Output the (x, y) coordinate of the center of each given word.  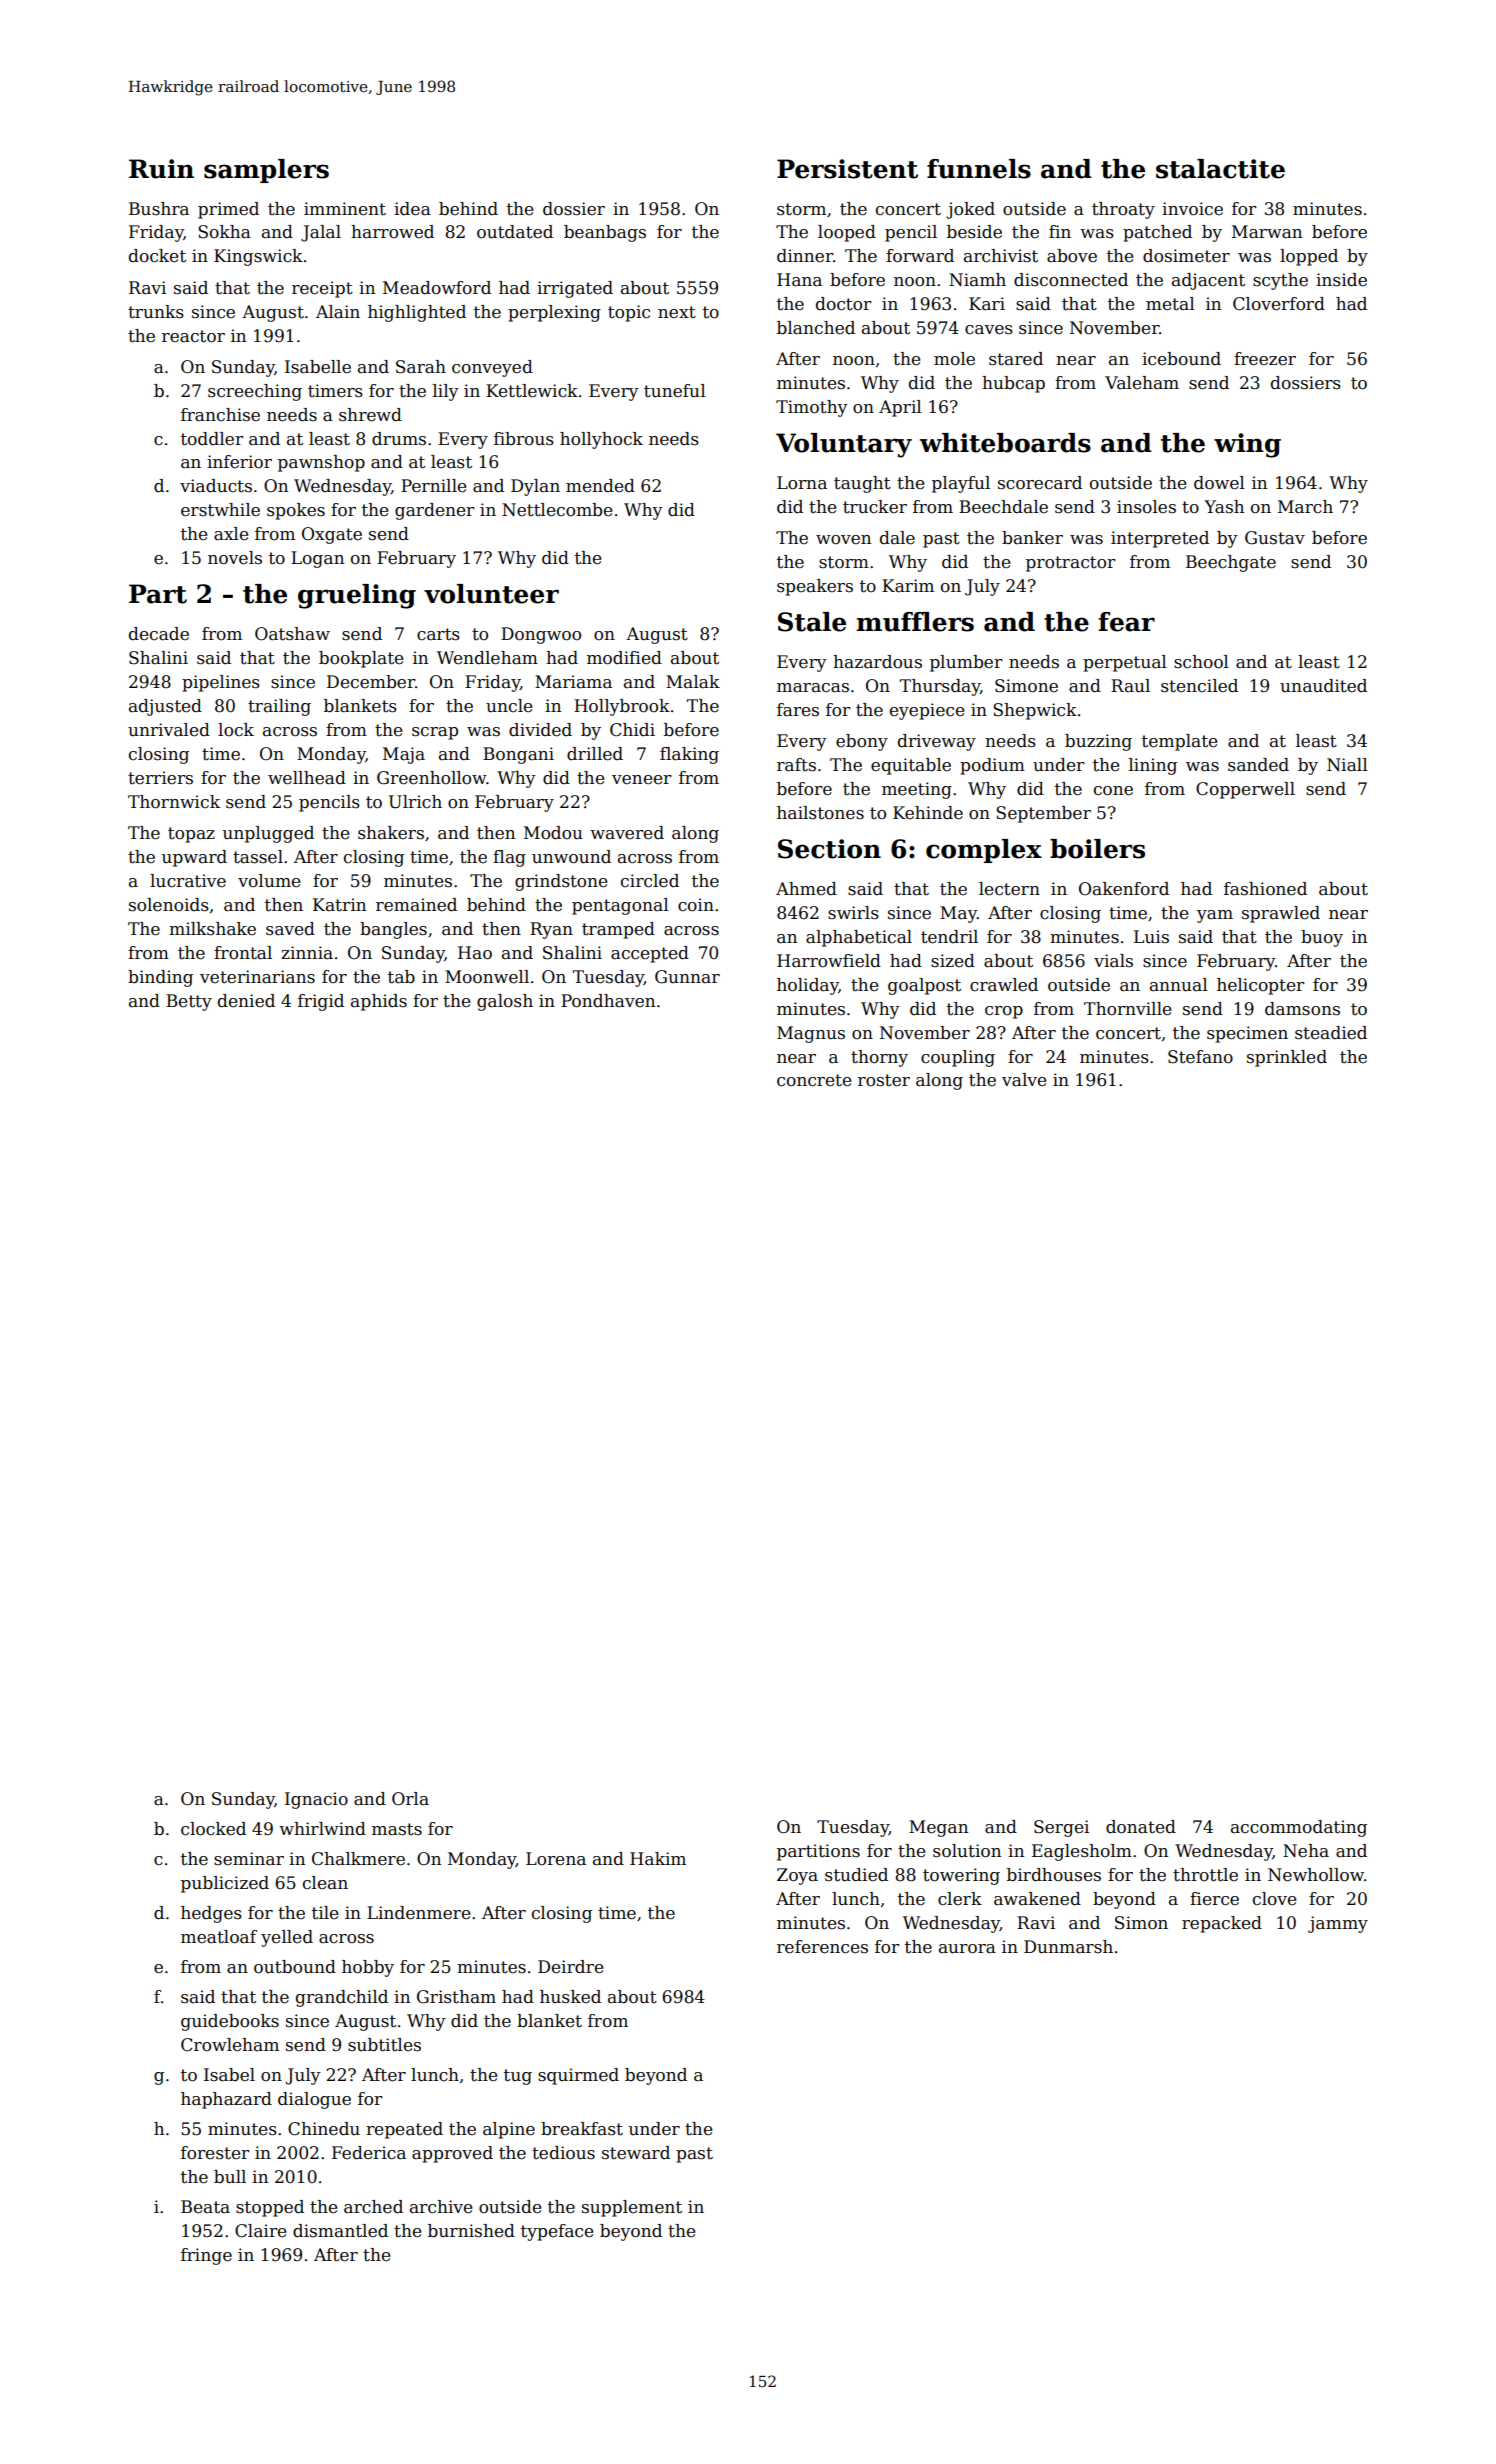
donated (1141, 1827)
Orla (410, 1799)
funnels (979, 169)
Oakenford (1124, 889)
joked (970, 210)
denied (246, 1001)
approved (452, 2154)
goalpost (924, 986)
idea (412, 209)
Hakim (658, 1859)
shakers (391, 833)
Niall (1347, 765)
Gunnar (687, 977)
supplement (632, 2208)
